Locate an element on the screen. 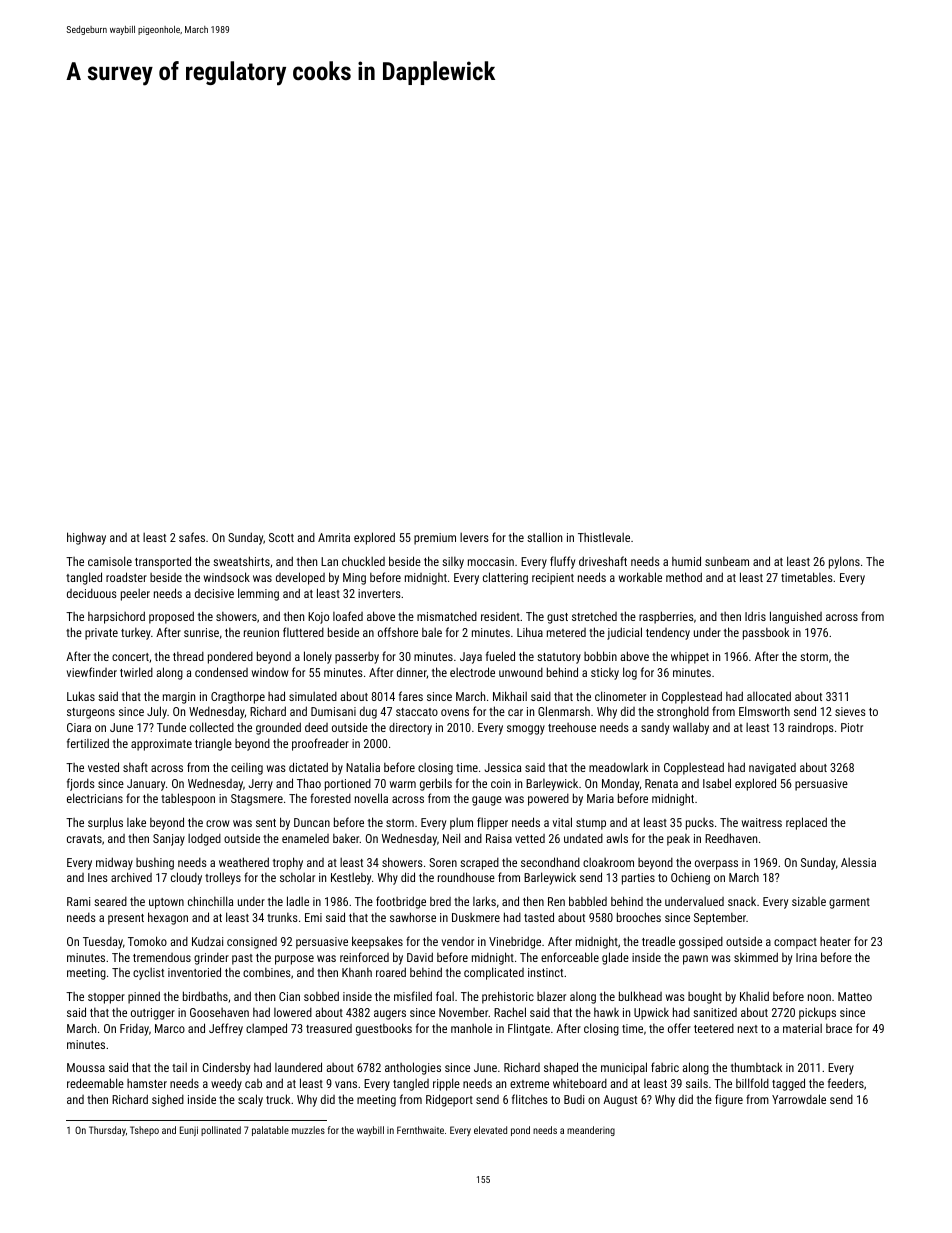  premium is located at coordinates (435, 539).
